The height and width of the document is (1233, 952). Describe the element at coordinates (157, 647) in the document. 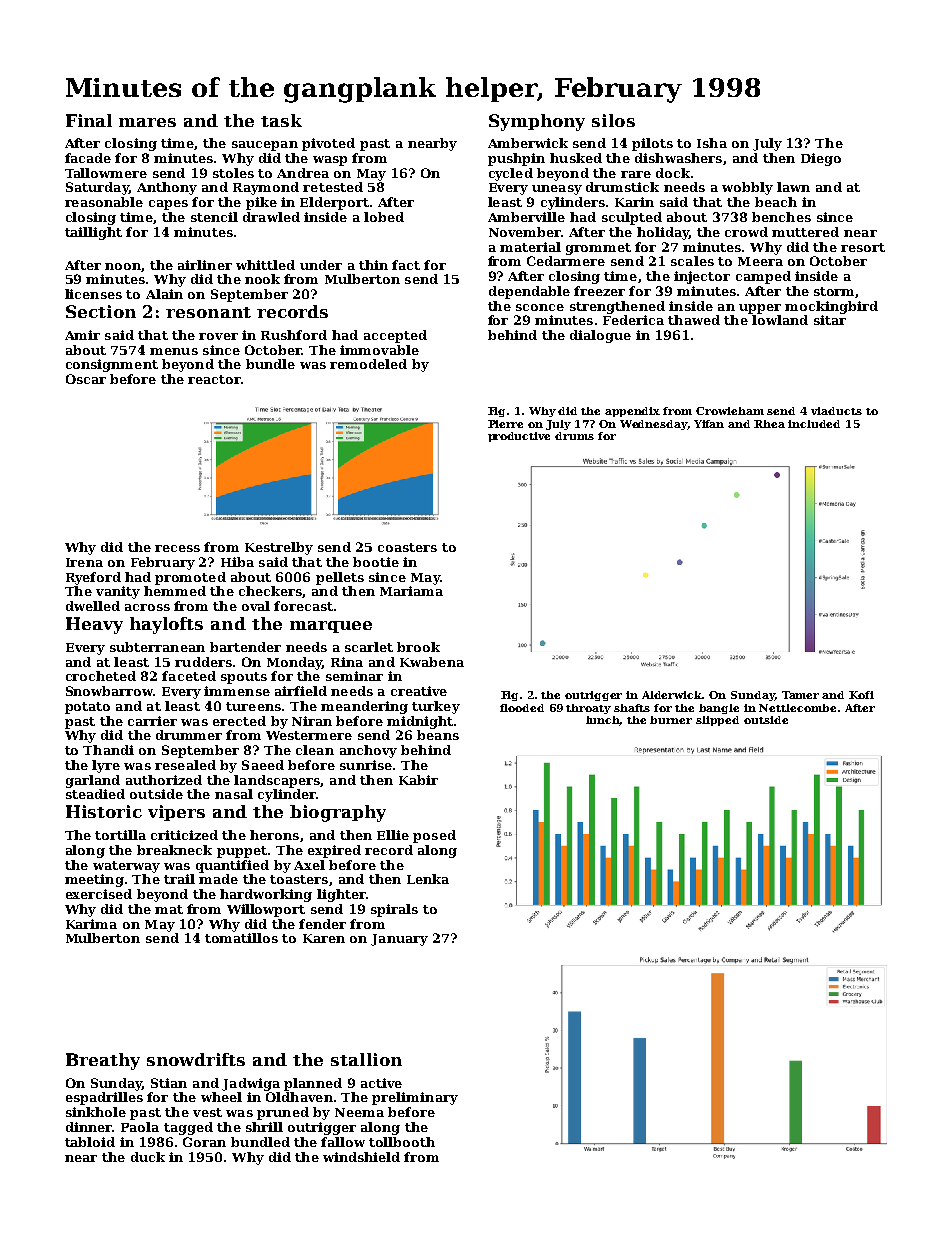

I see `subterranean` at that location.
